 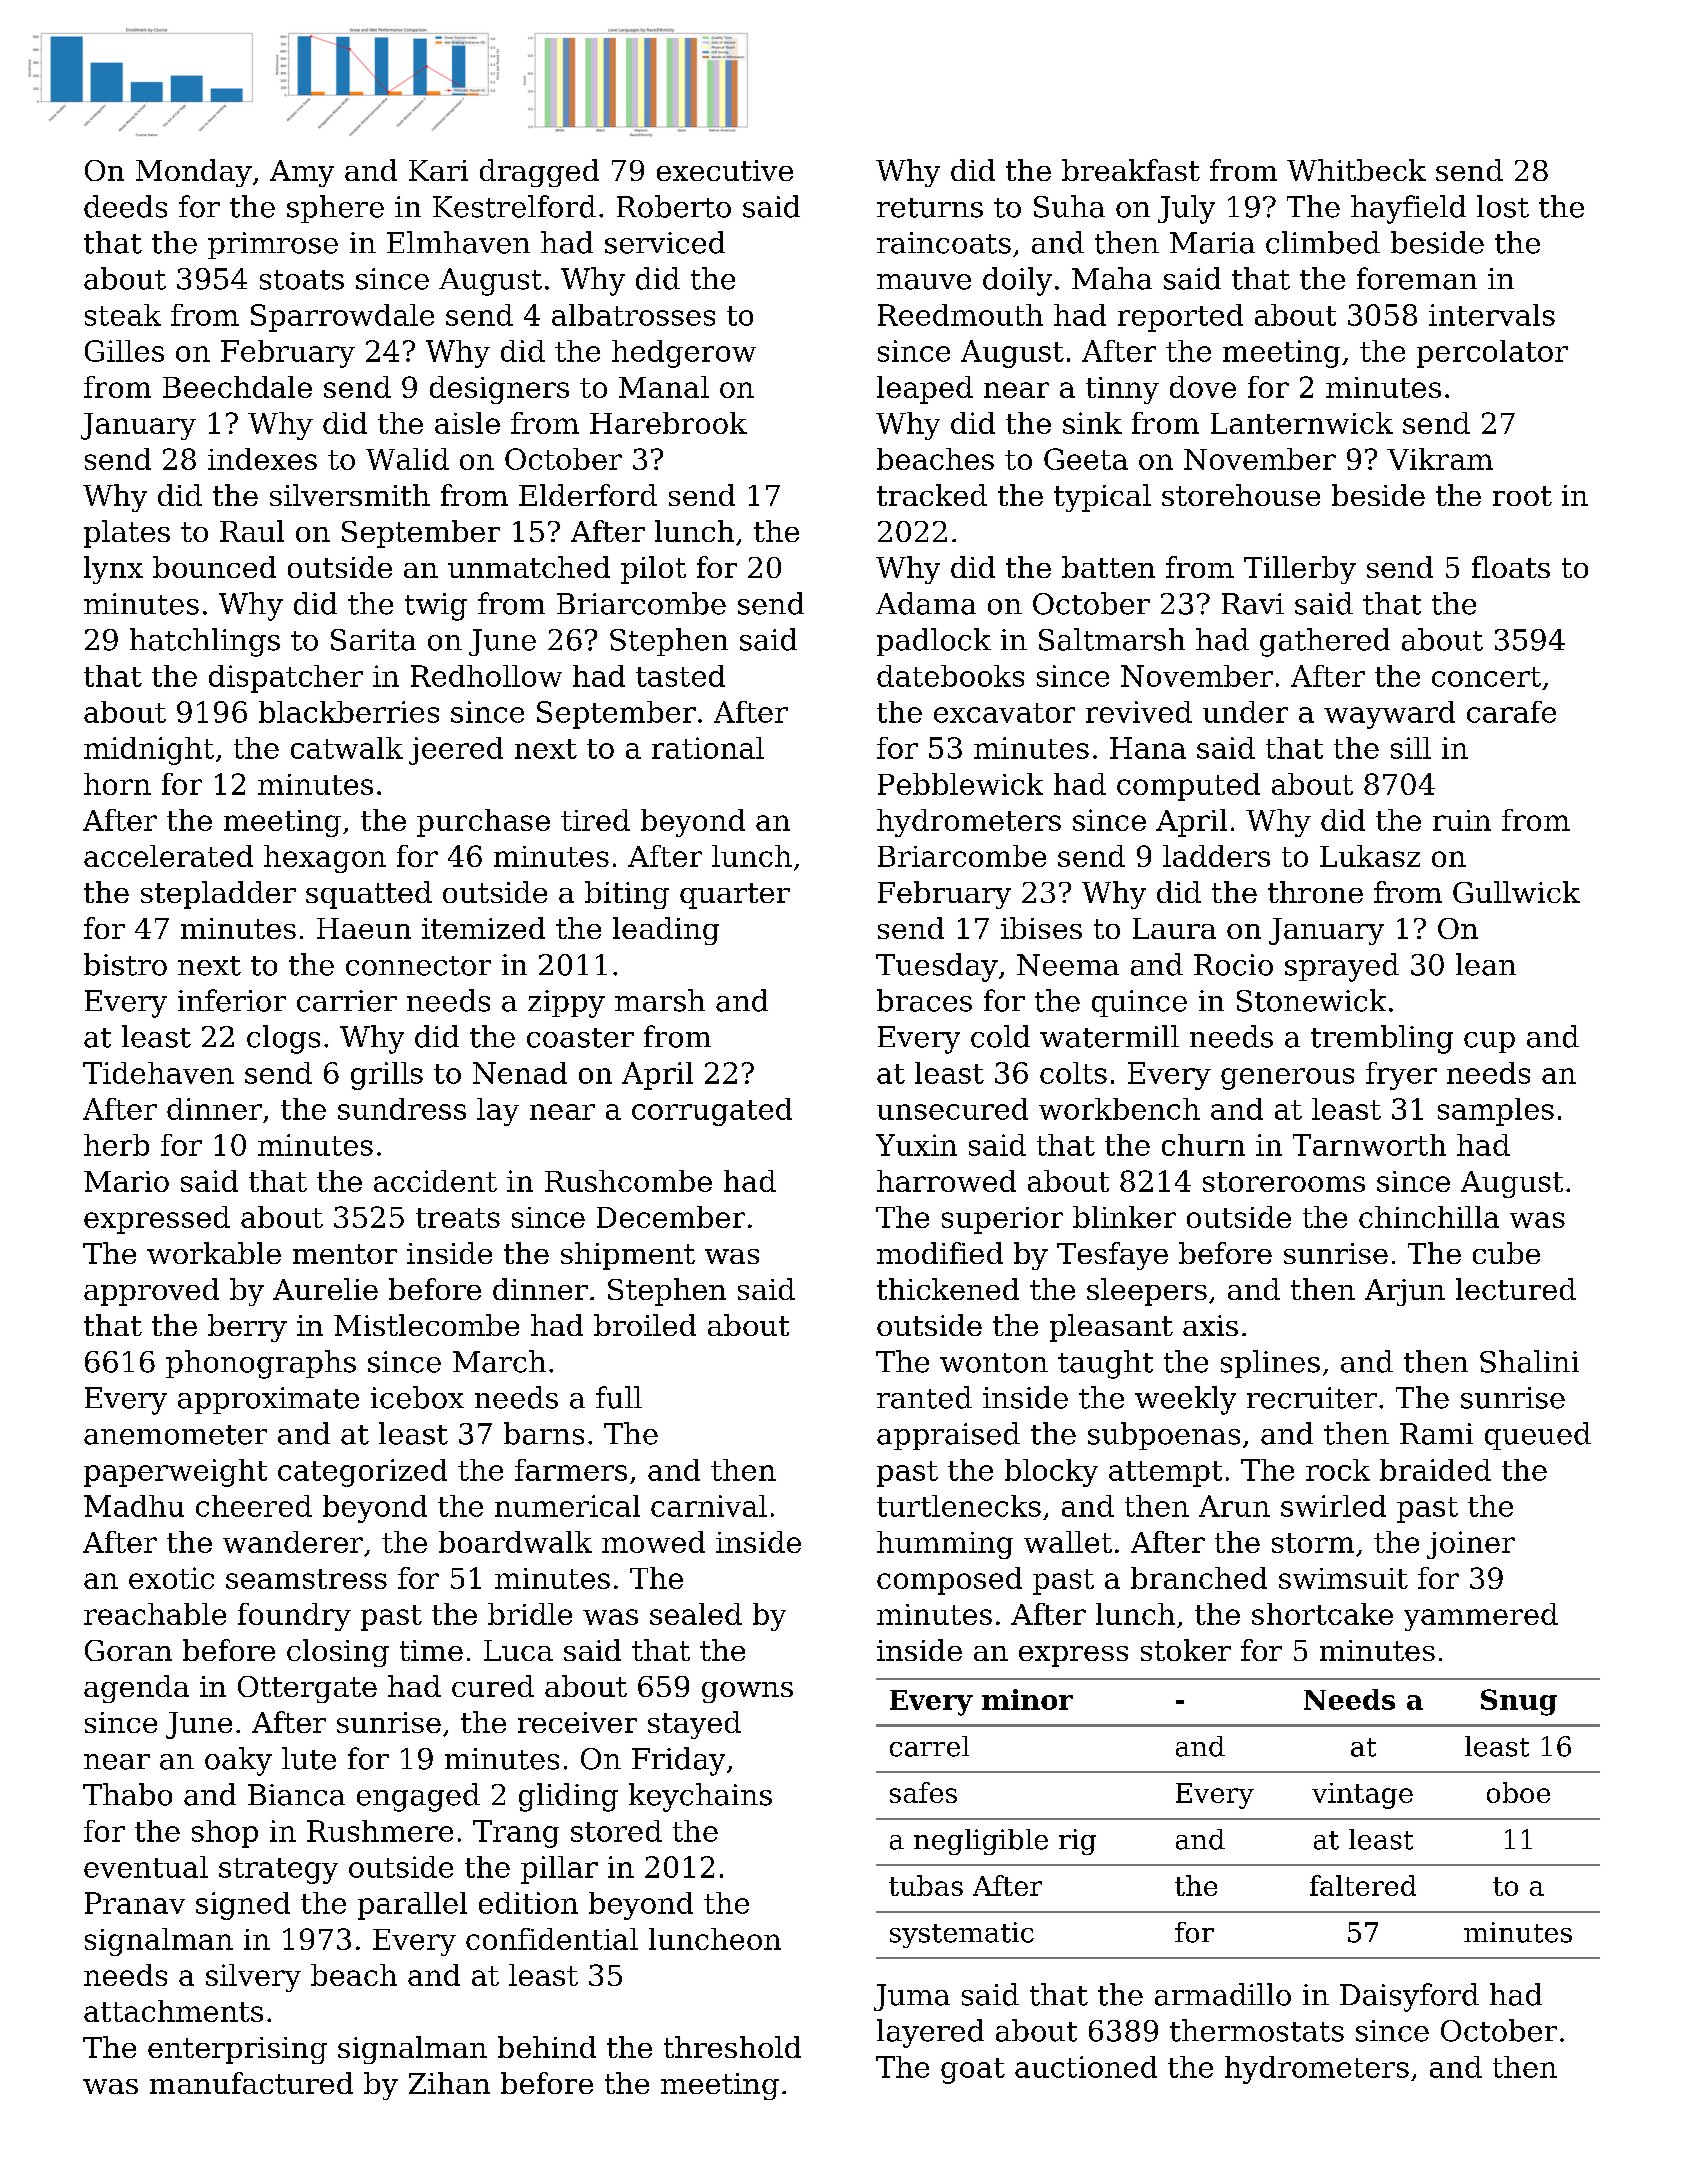 What do you see at coordinates (1481, 1617) in the document?
I see `yammered` at bounding box center [1481, 1617].
